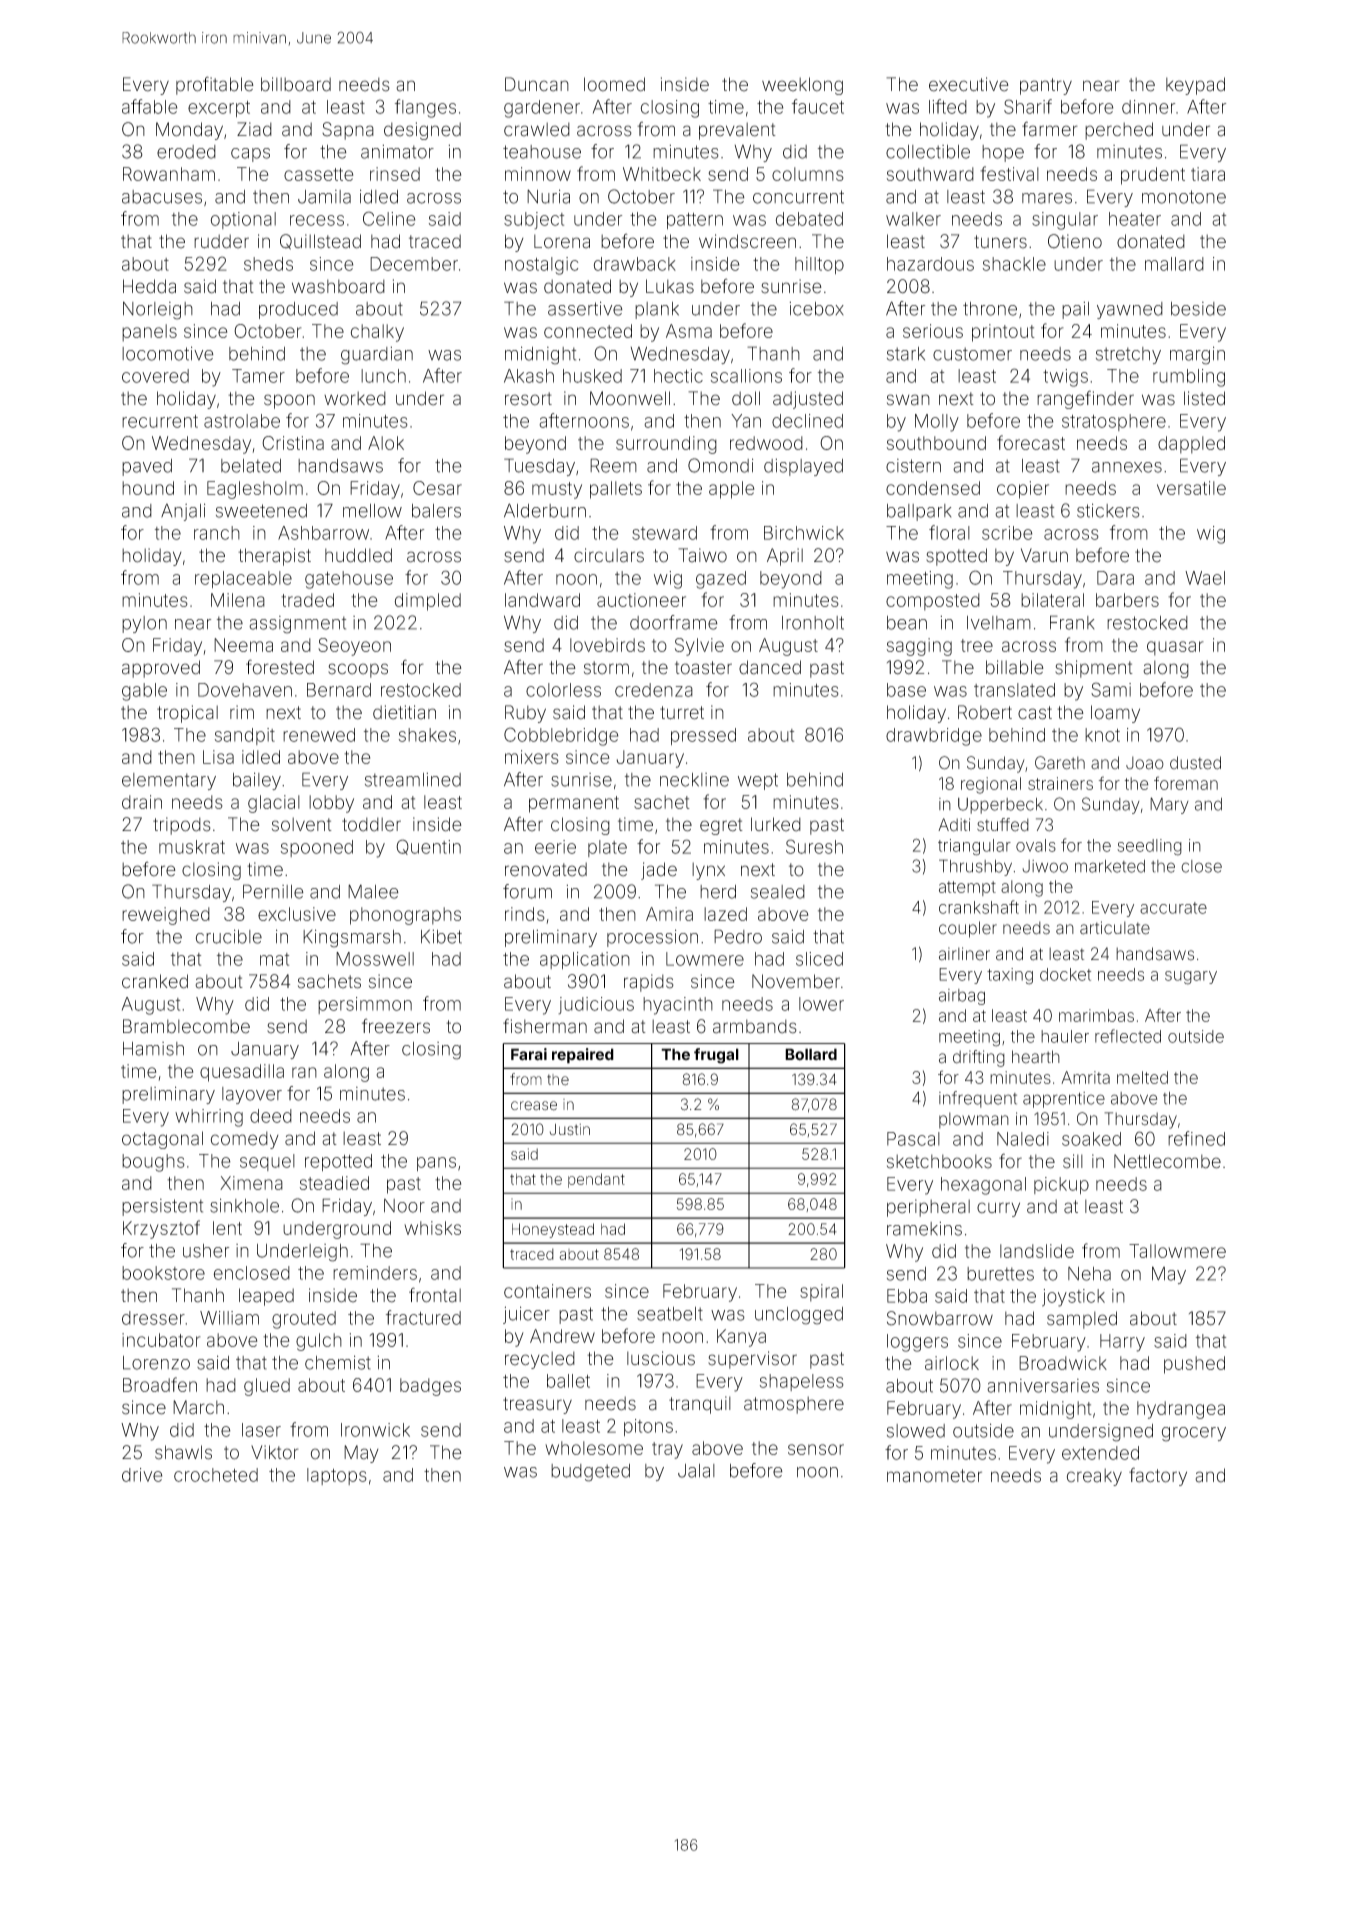  I want to click on surrounding, so click(666, 445).
